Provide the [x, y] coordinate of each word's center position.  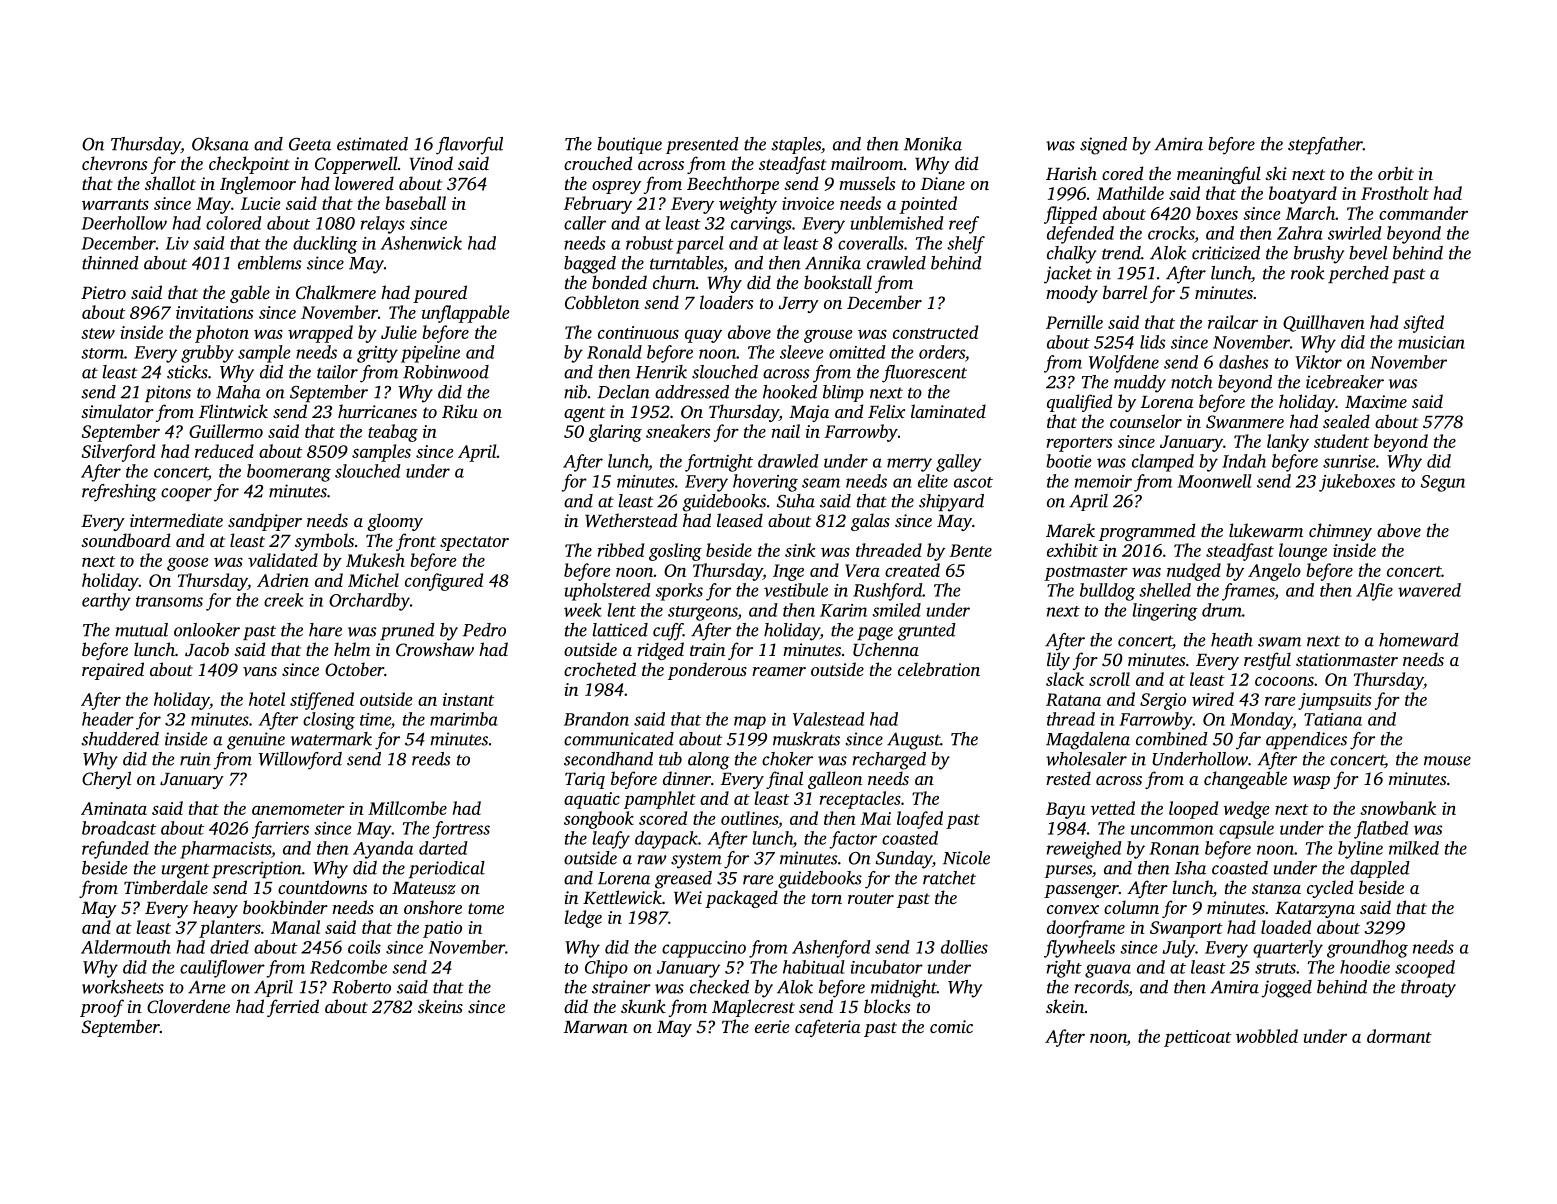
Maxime [1376, 401]
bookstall [838, 282]
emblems [270, 263]
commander [1423, 213]
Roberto [361, 987]
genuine [256, 741]
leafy [611, 840]
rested [1068, 778]
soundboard [125, 540]
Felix [886, 411]
